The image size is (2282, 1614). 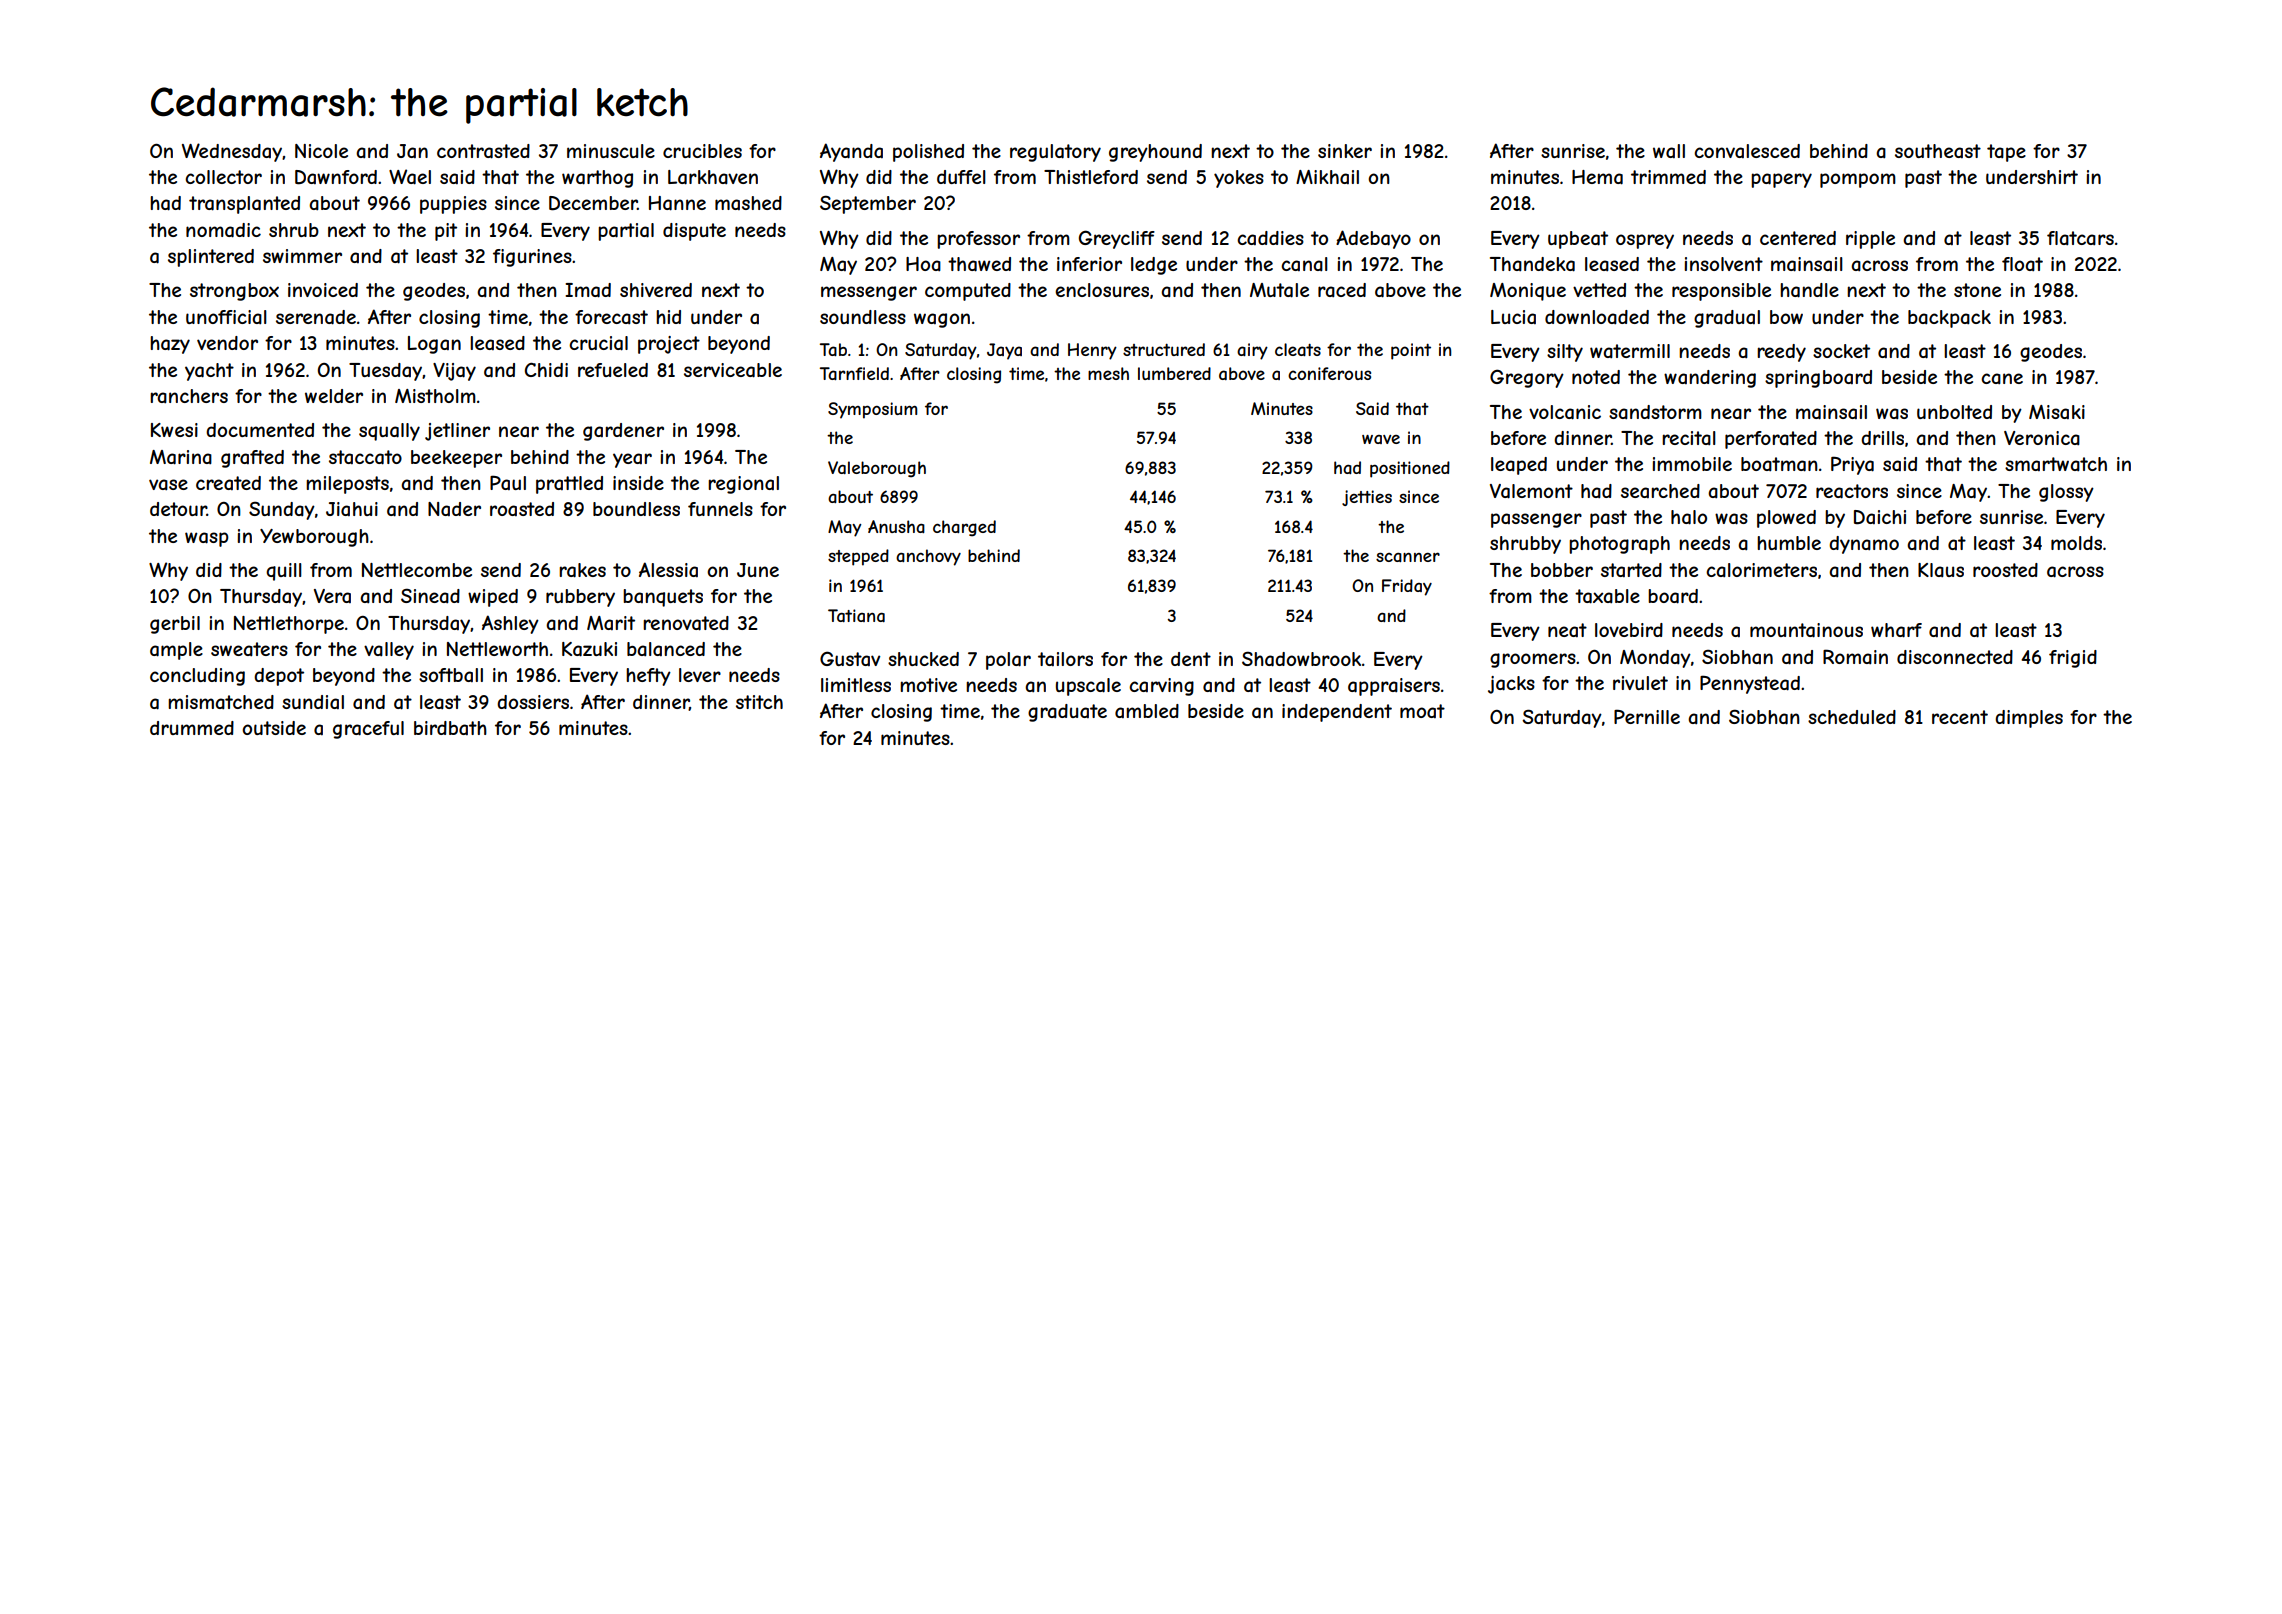 What do you see at coordinates (623, 432) in the screenshot?
I see `gardener` at bounding box center [623, 432].
